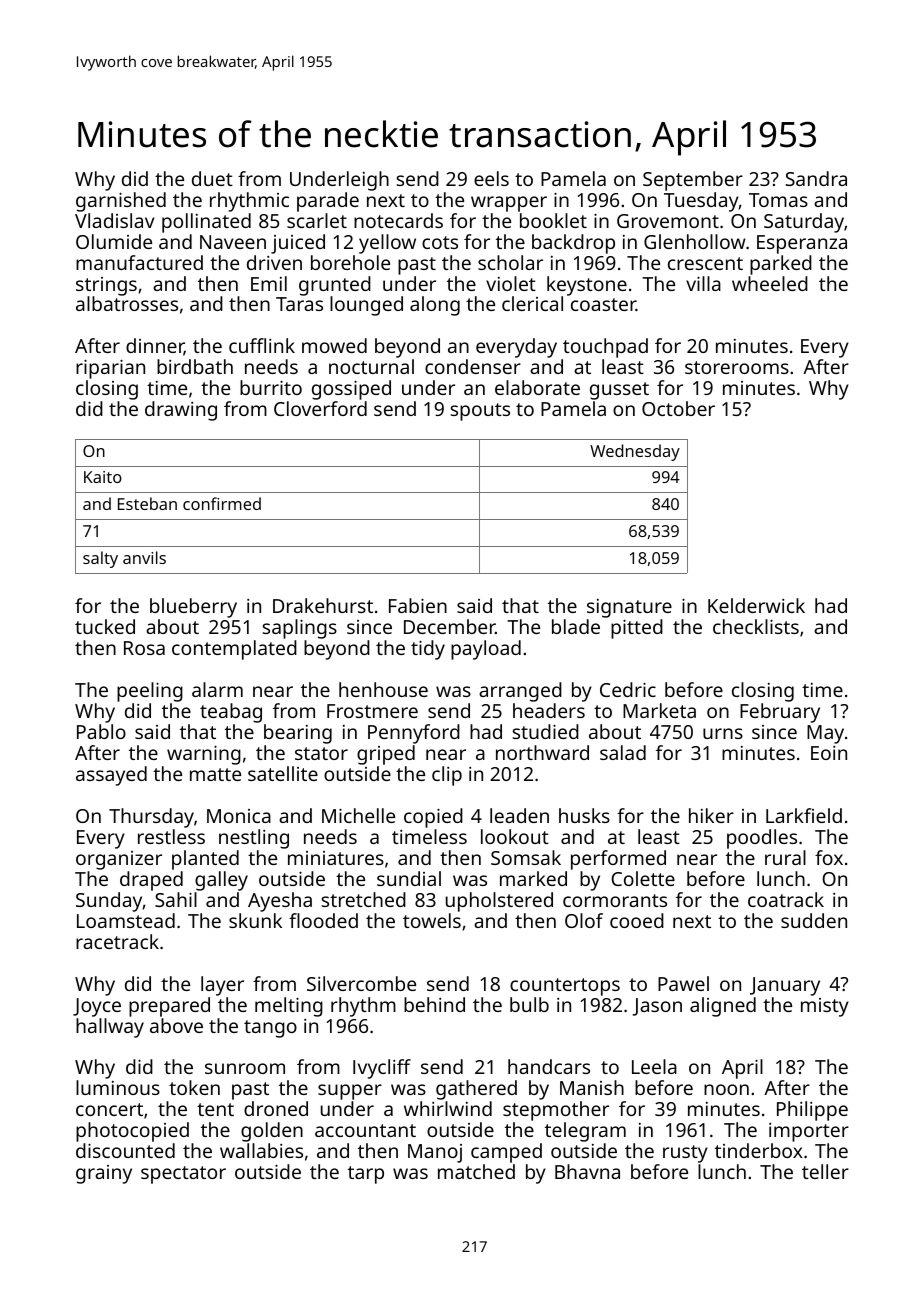 This page has width=924, height=1308. I want to click on anvils, so click(144, 557).
